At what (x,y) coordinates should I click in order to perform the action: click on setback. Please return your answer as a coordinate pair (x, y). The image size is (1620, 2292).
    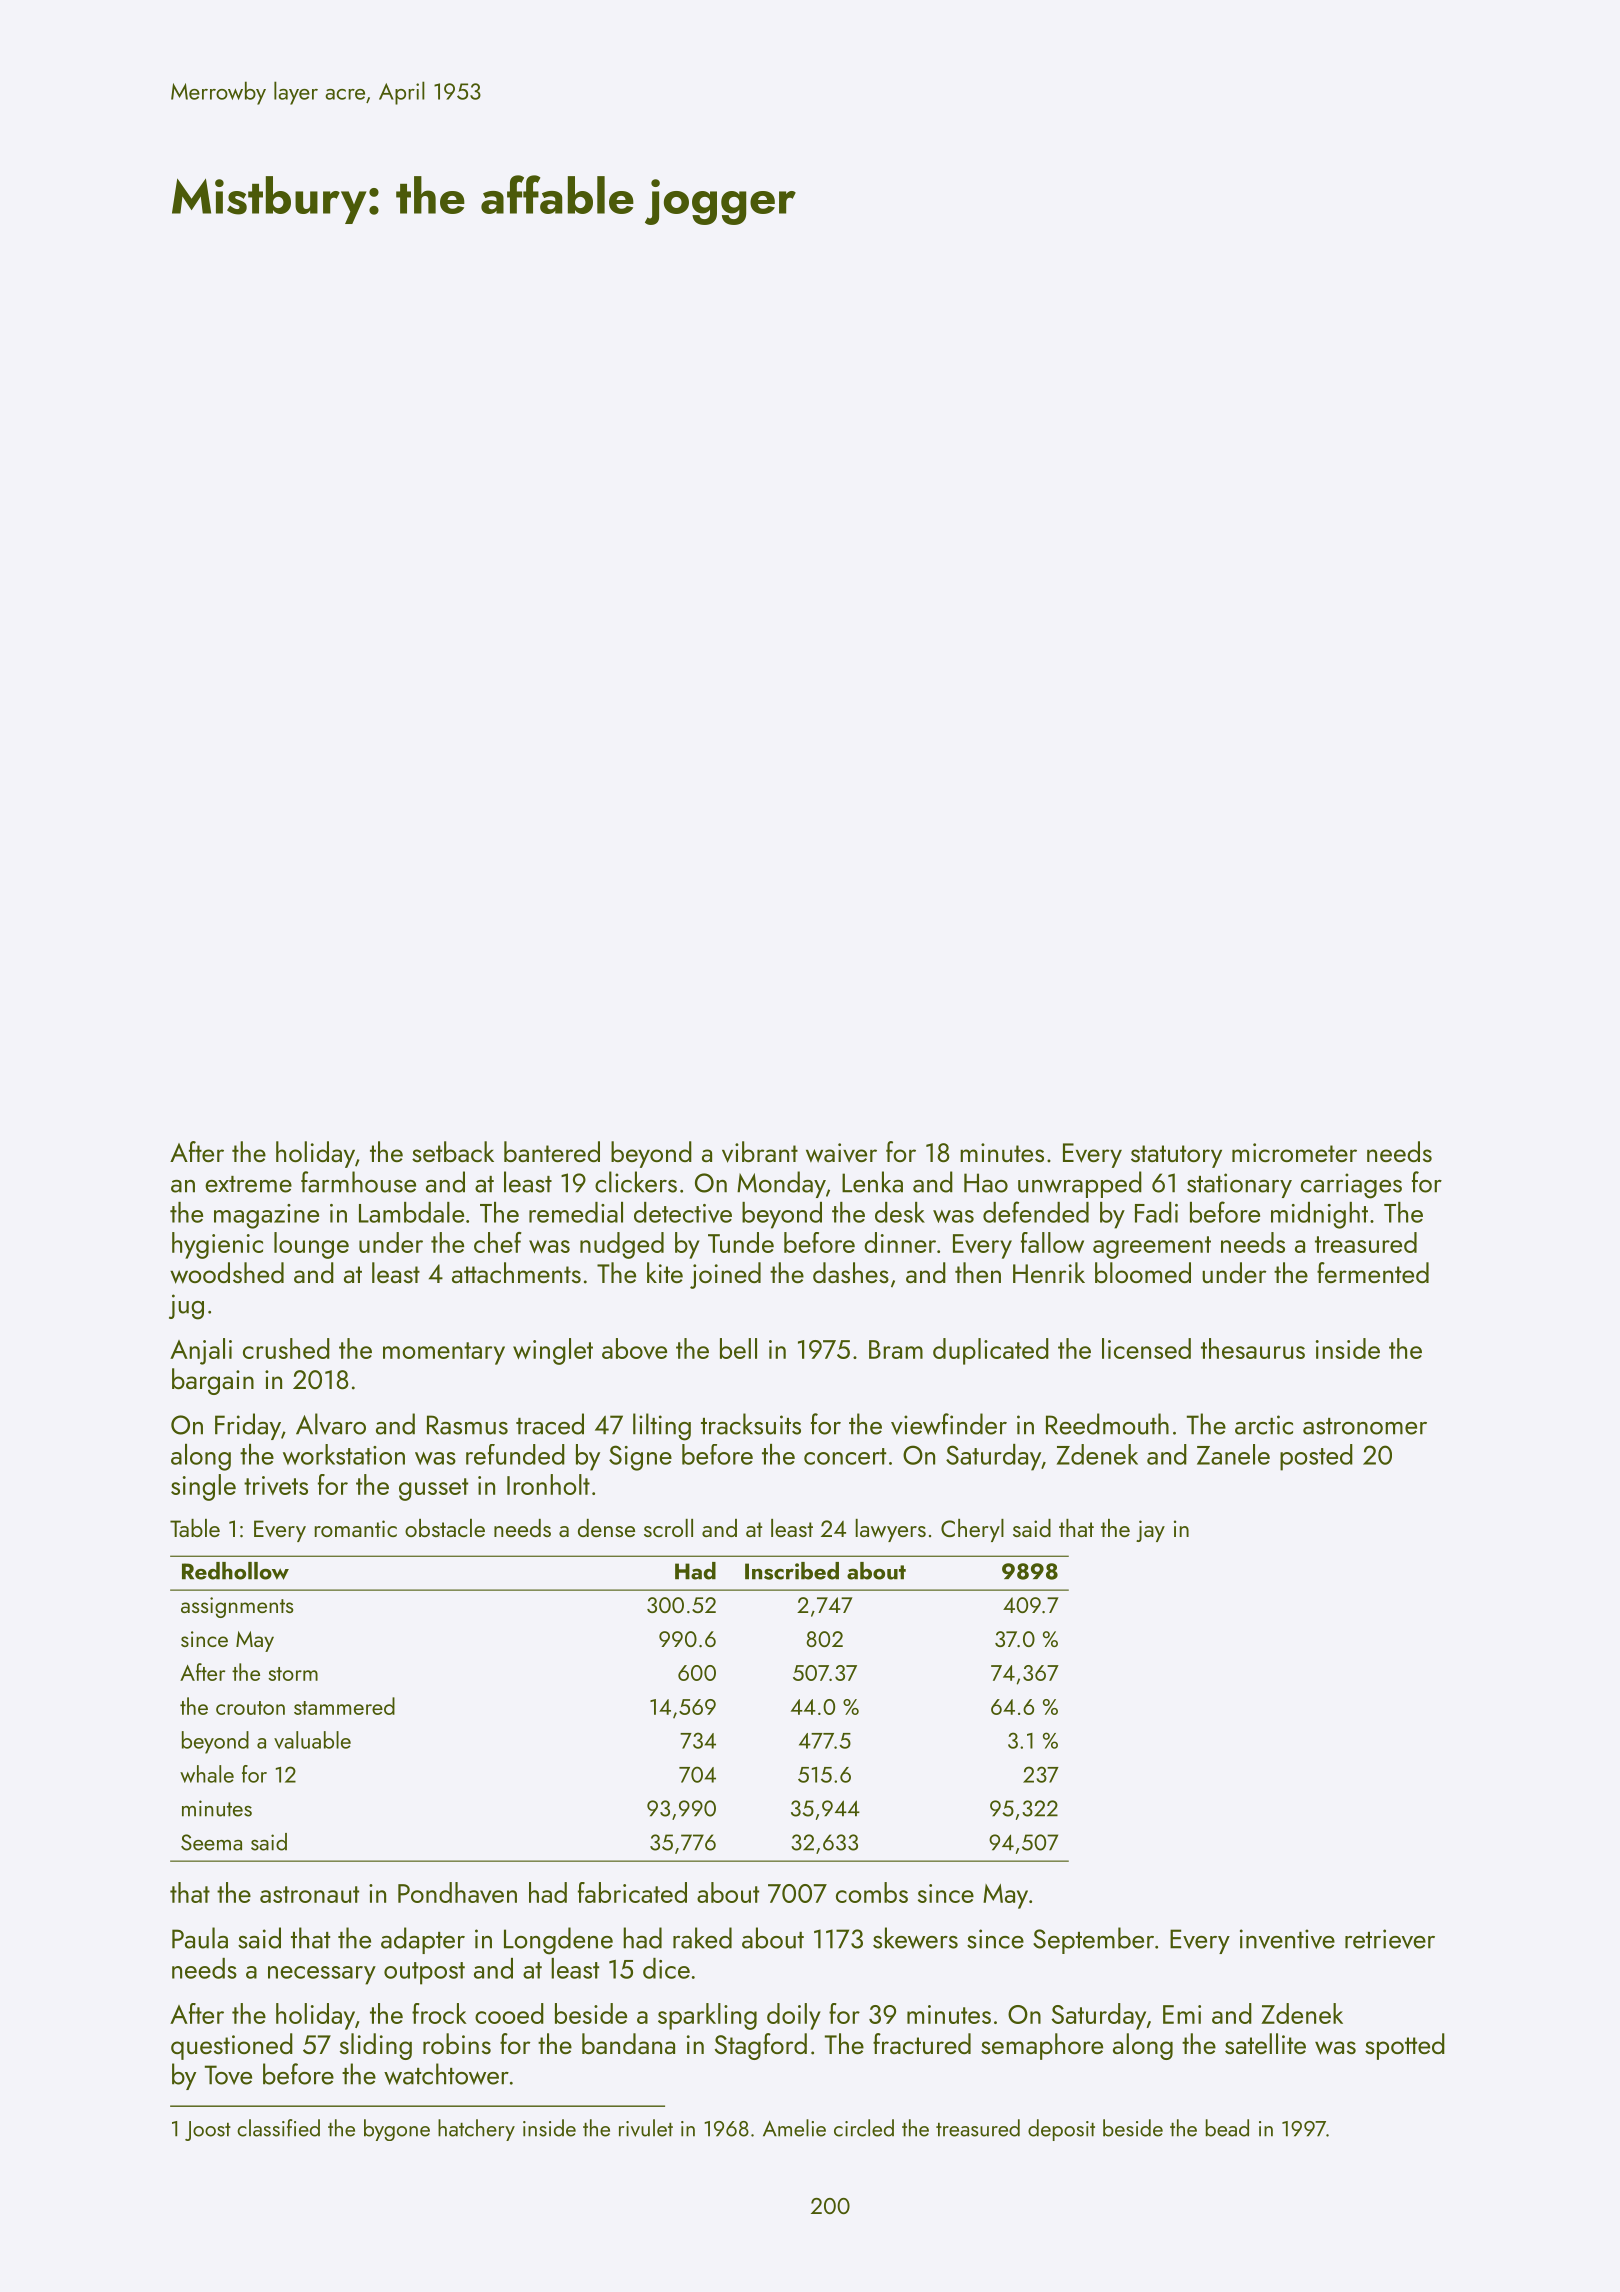
    Looking at the image, I should click on (453, 1151).
